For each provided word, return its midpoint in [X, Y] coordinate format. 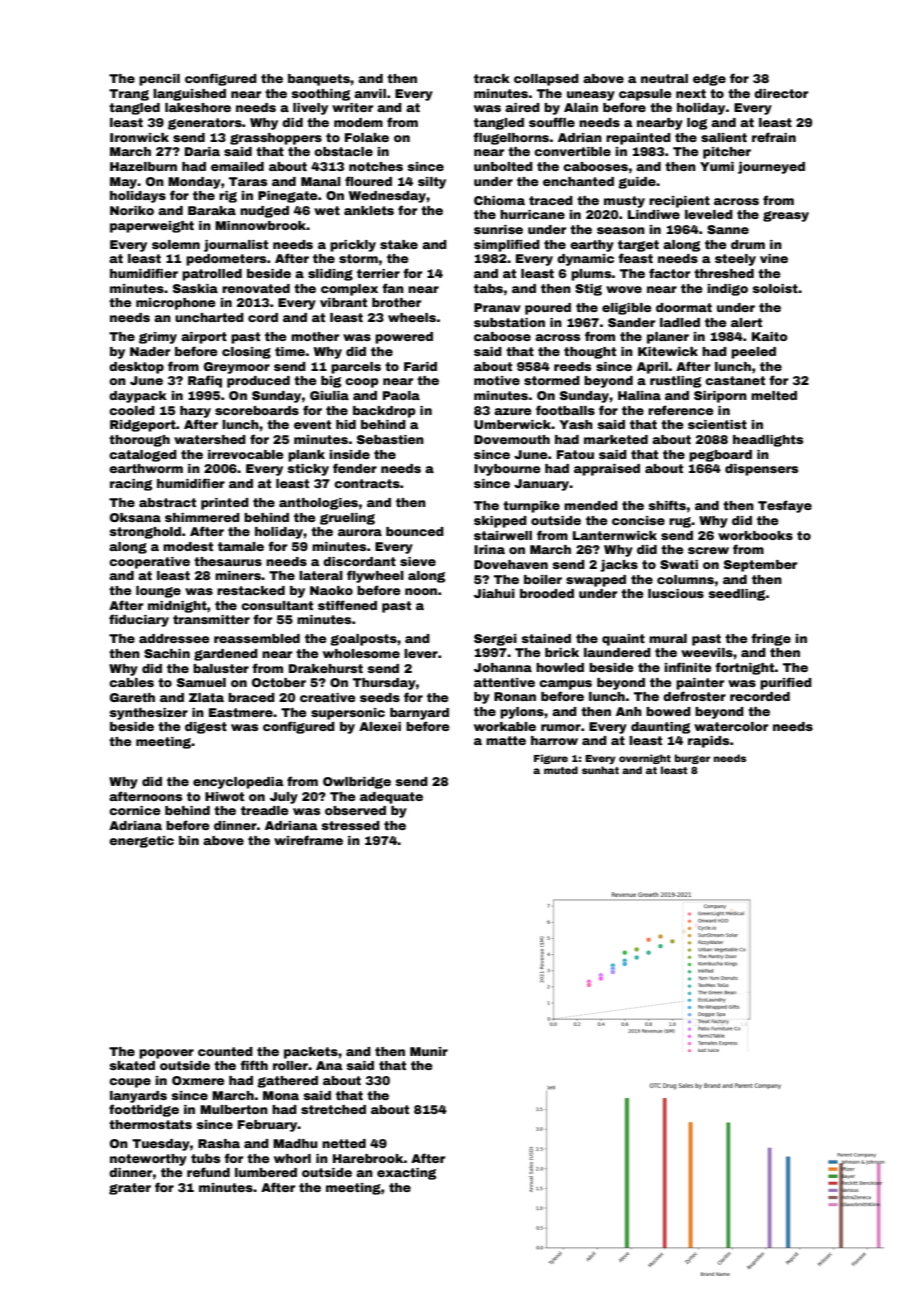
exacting [406, 1174]
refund [208, 1172]
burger [692, 759]
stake [399, 244]
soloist [775, 288]
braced [251, 697]
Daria [202, 151]
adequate [391, 798]
